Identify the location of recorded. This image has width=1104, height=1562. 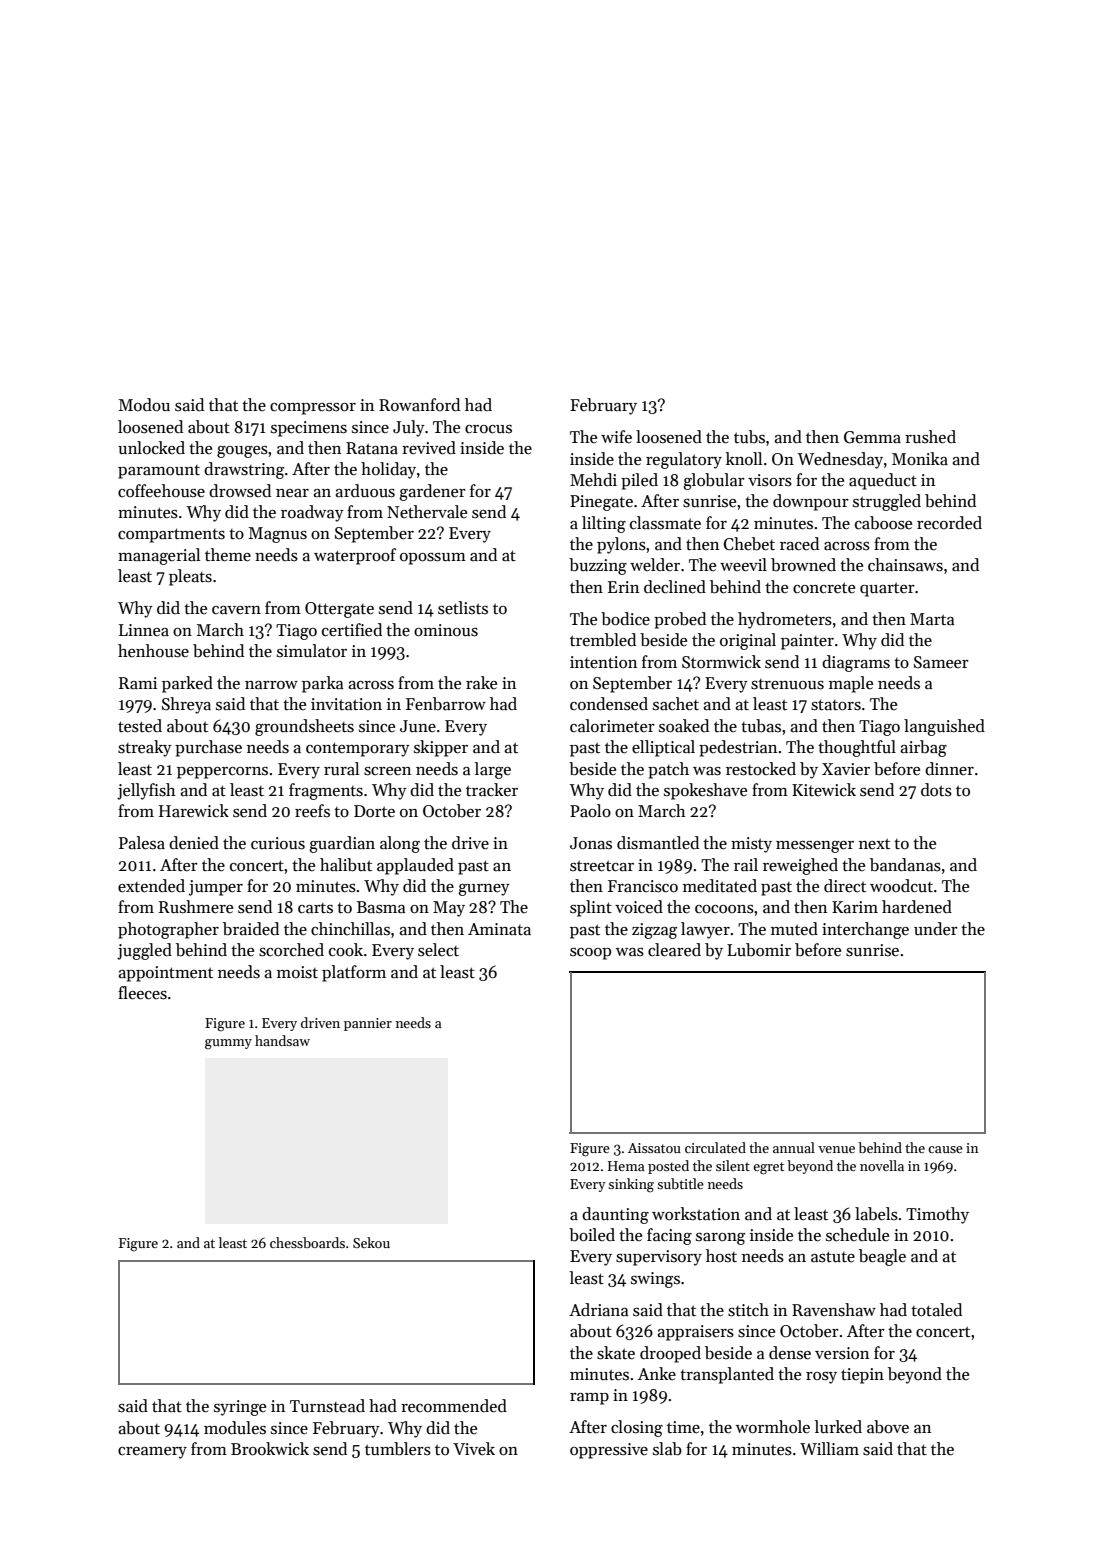
(949, 523).
